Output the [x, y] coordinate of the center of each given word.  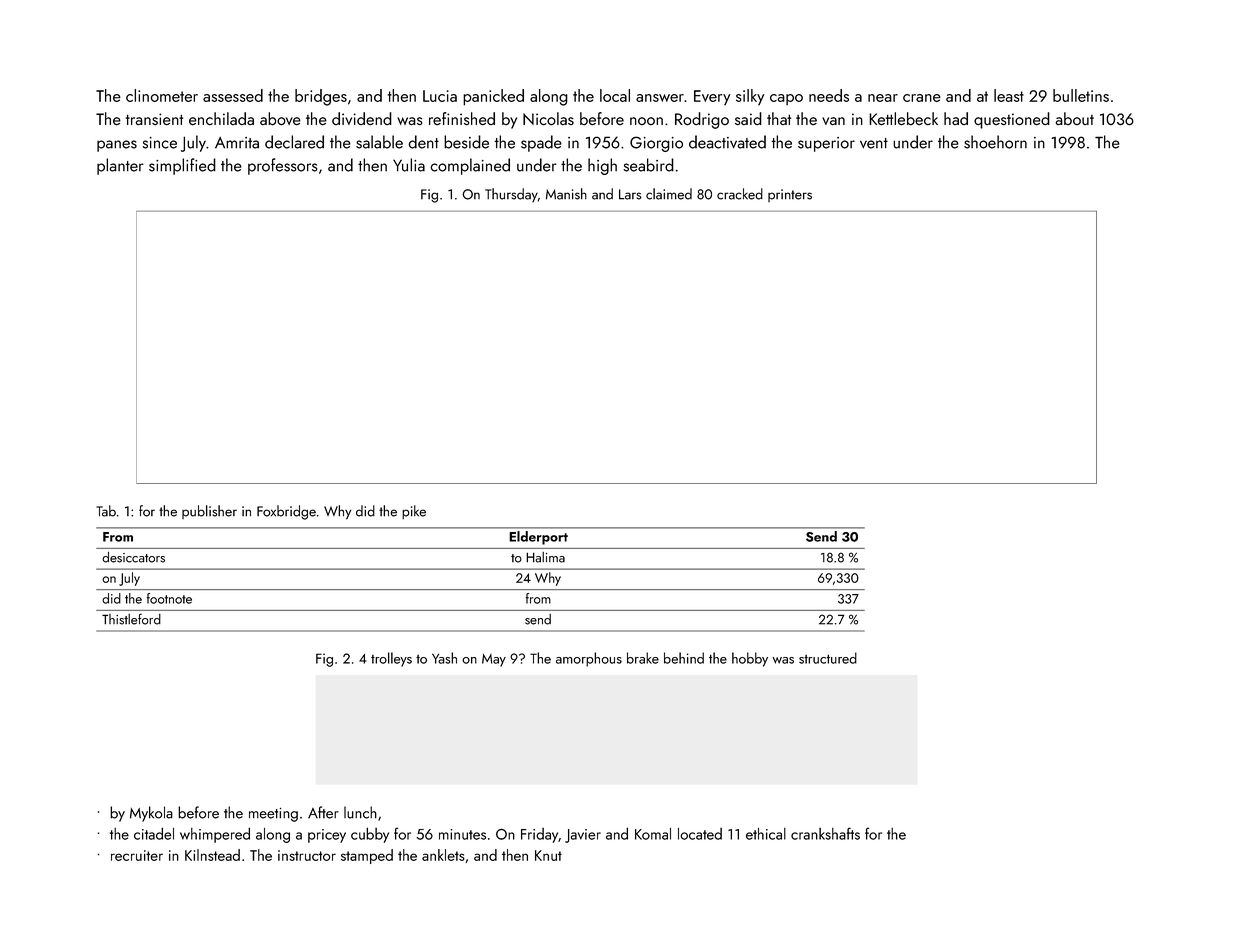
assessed [233, 95]
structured [828, 658]
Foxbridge [286, 512]
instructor [307, 855]
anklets [443, 855]
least [1009, 95]
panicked [493, 97]
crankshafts [825, 833]
